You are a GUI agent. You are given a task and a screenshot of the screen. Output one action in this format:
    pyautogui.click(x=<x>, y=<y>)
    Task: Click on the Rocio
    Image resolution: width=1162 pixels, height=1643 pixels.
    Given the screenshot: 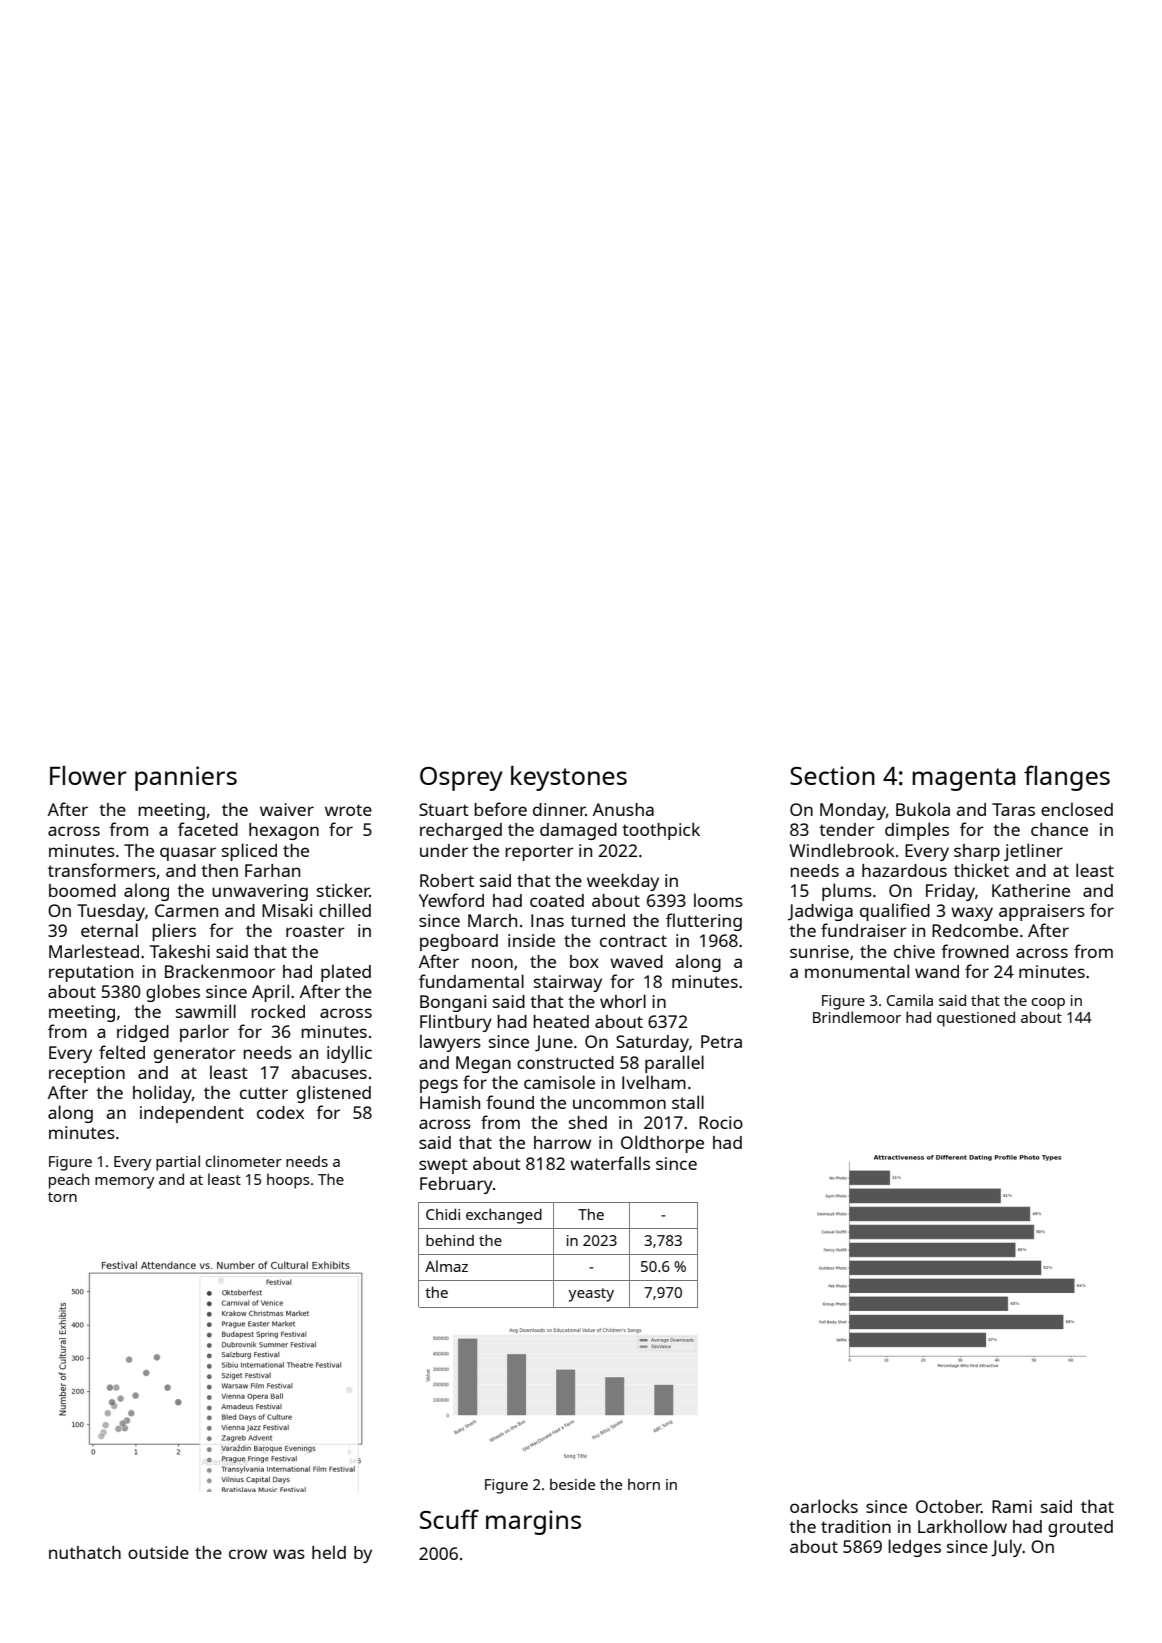 What is the action you would take?
    pyautogui.click(x=721, y=1122)
